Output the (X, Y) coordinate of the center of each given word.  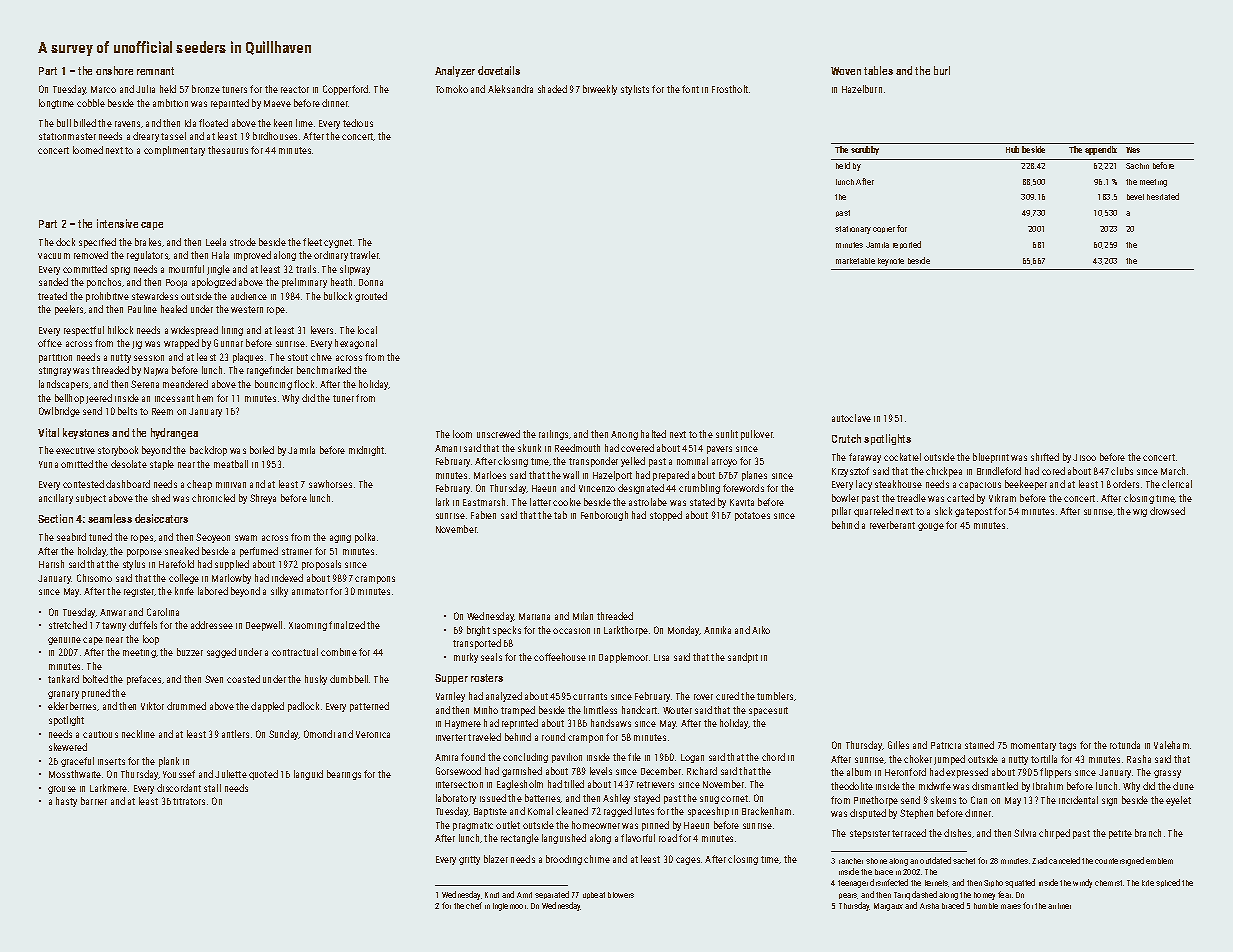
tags (1067, 746)
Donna (371, 282)
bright (478, 631)
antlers (235, 734)
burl (942, 70)
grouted (371, 297)
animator (310, 591)
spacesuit (768, 711)
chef (474, 905)
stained (979, 745)
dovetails (499, 70)
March (1173, 471)
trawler (364, 255)
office (50, 343)
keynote (891, 262)
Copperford (345, 90)
